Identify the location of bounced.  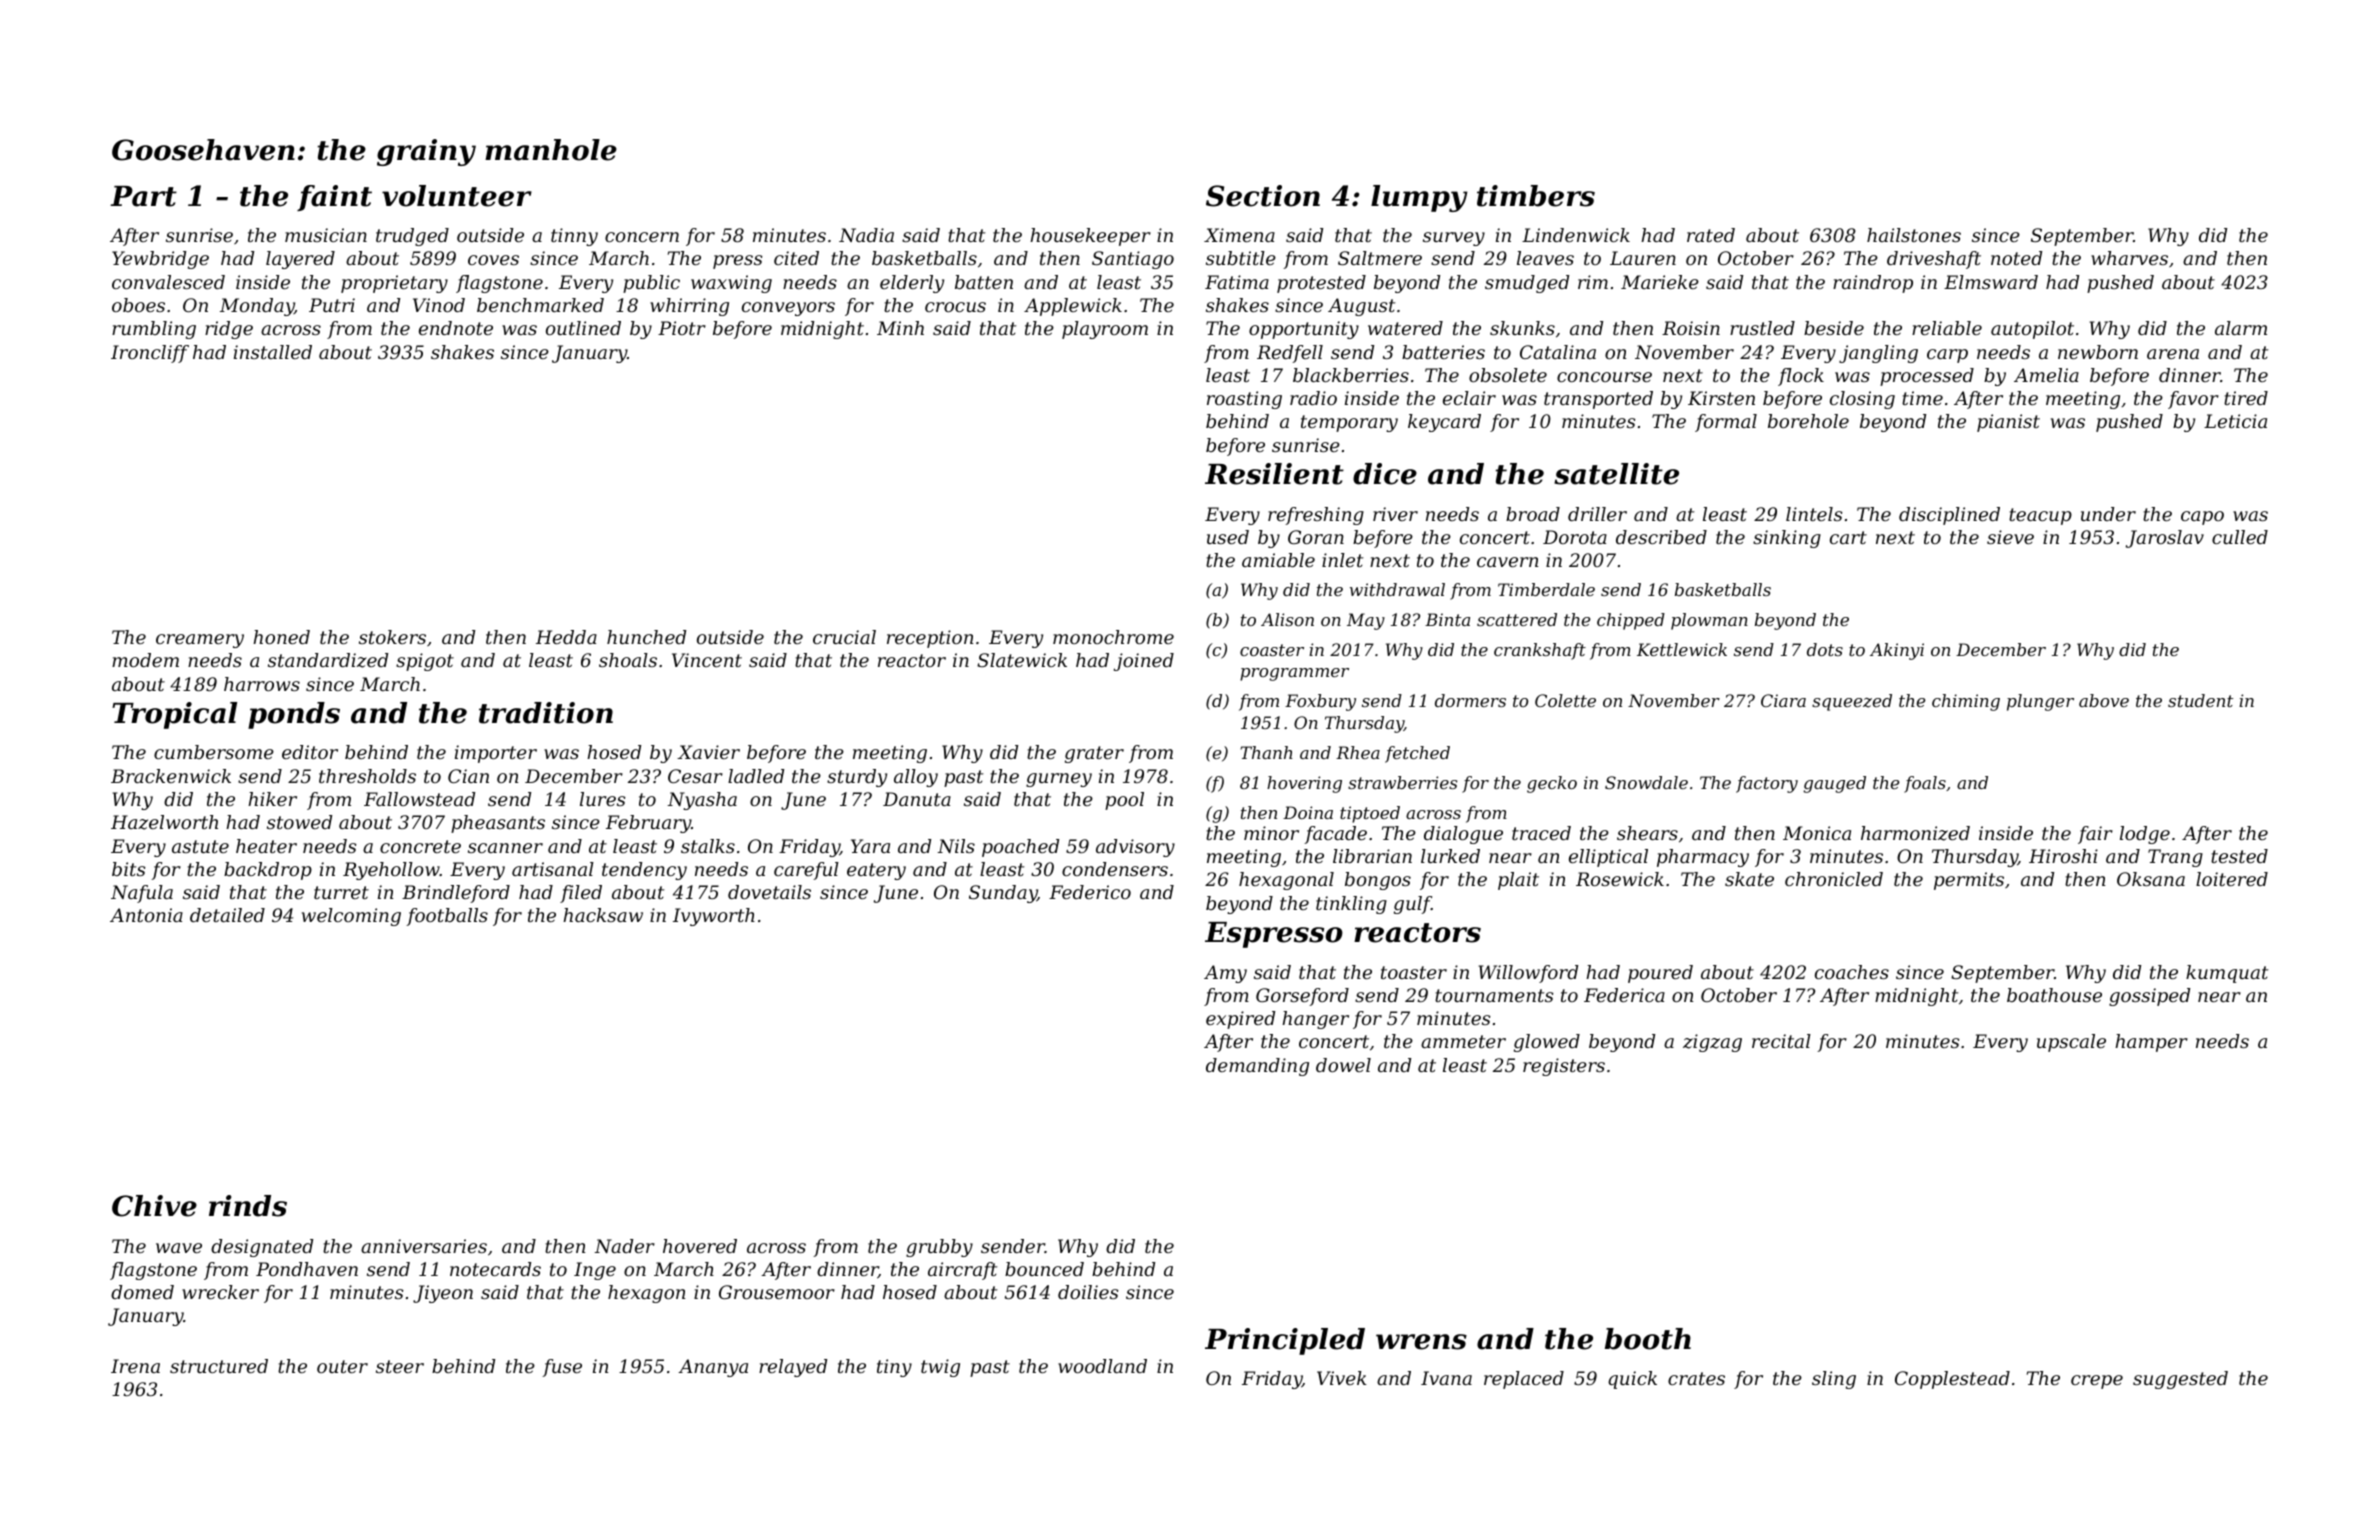
(1044, 1269).
